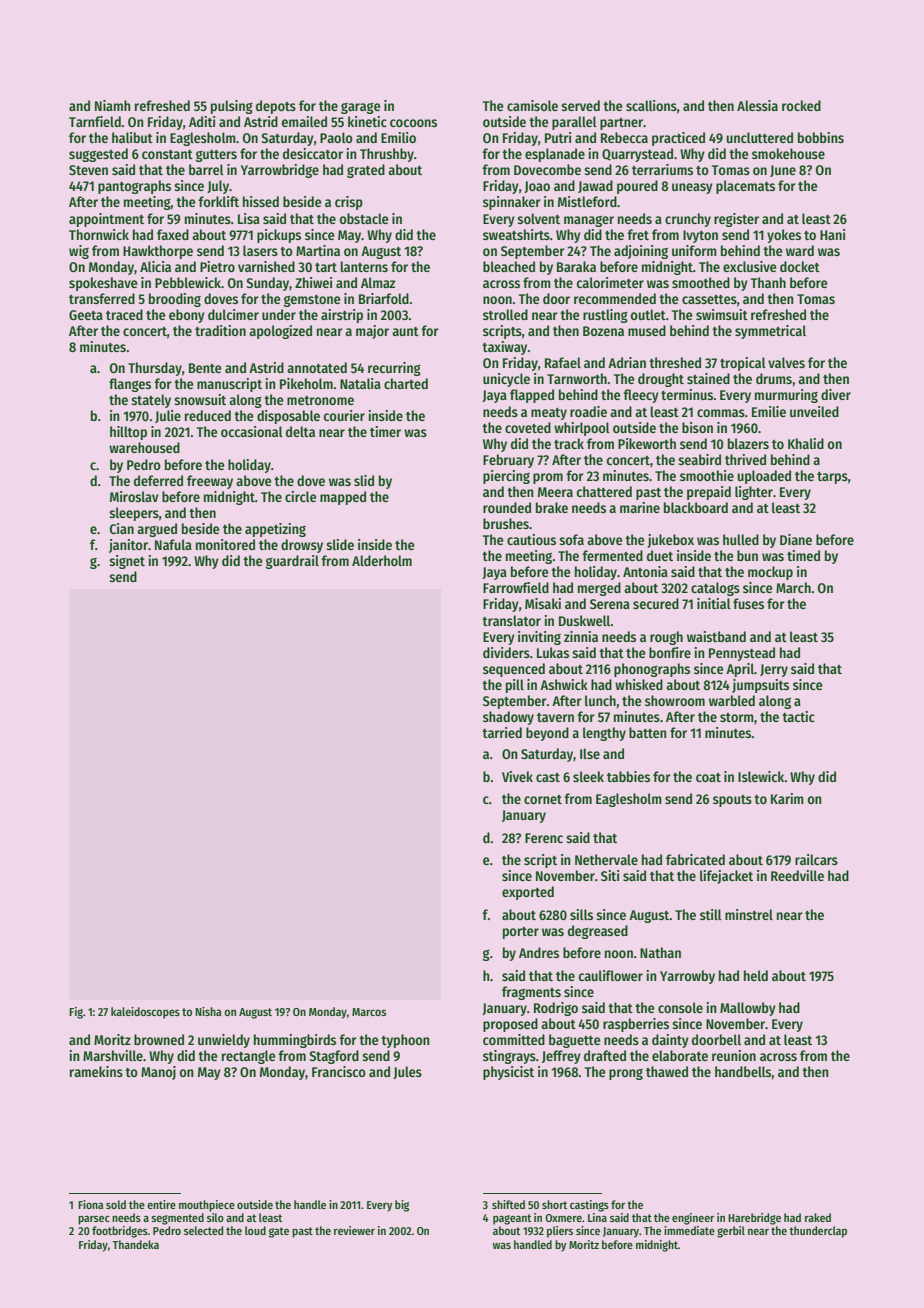  I want to click on Hawkthorpe, so click(158, 252).
